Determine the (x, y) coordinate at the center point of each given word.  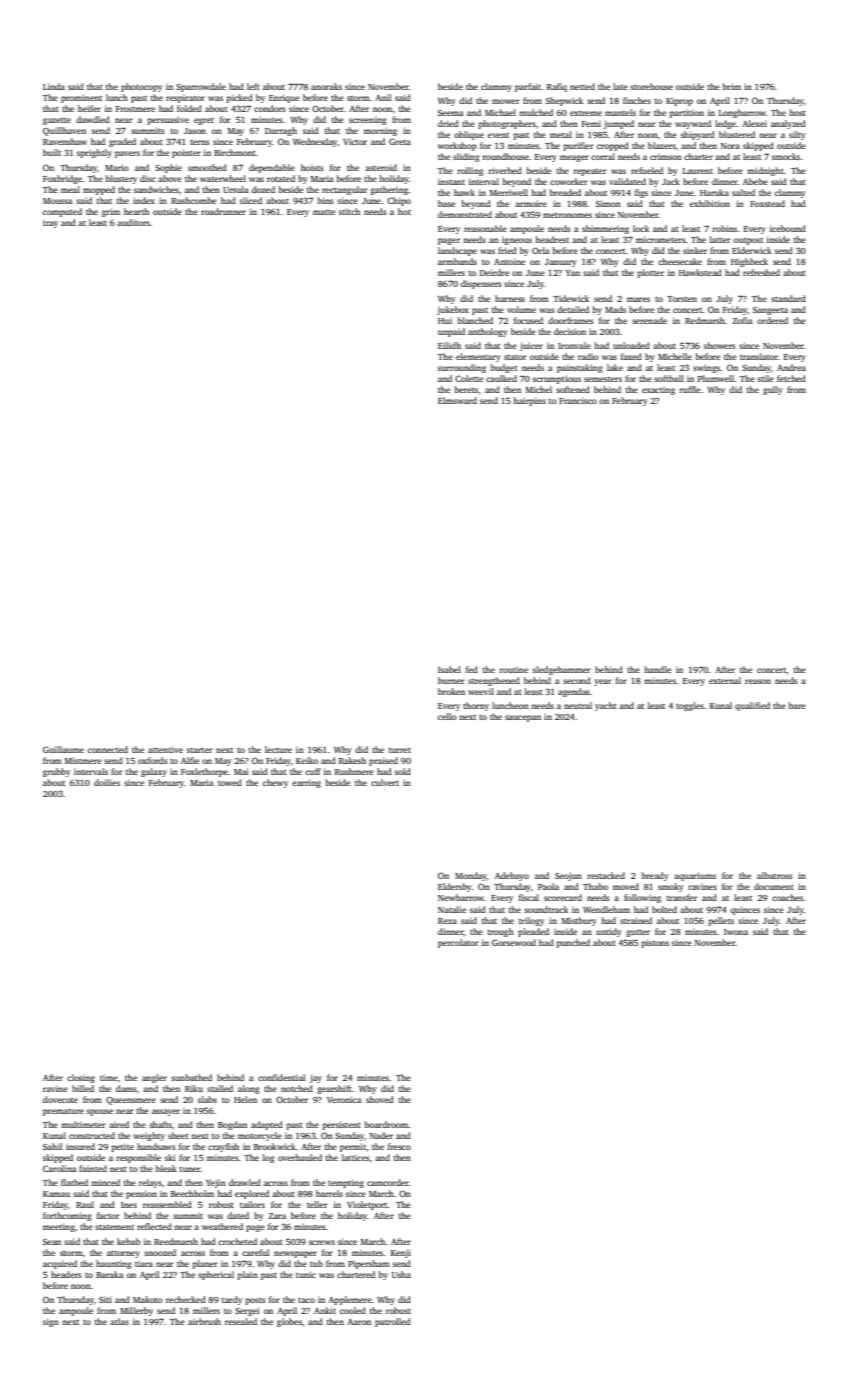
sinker (695, 250)
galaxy (154, 772)
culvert (385, 782)
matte (324, 212)
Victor (355, 141)
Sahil (52, 1146)
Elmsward (457, 400)
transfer (682, 897)
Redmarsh (705, 320)
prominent (81, 98)
